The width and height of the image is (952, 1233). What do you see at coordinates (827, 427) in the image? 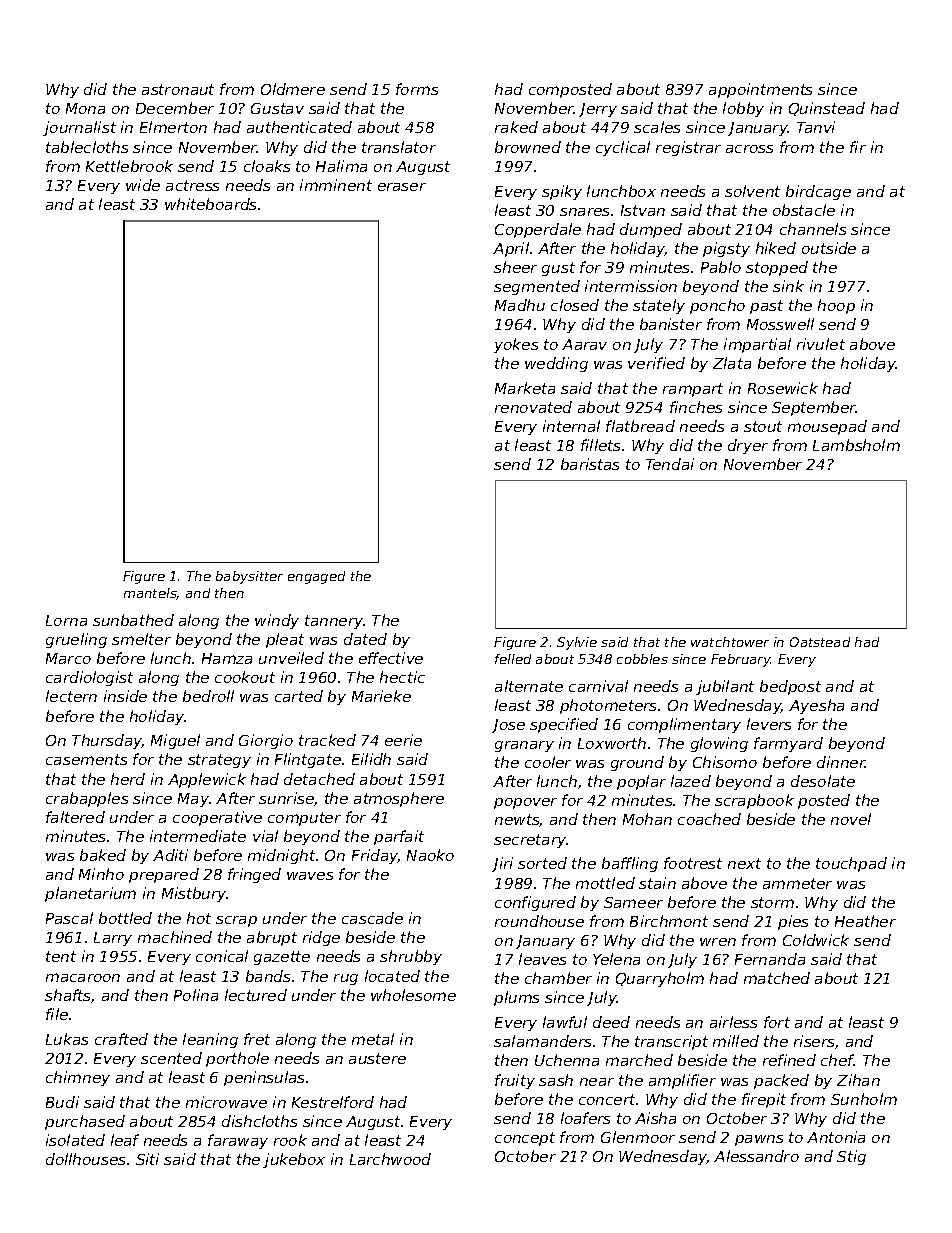
I see `mousepad` at bounding box center [827, 427].
